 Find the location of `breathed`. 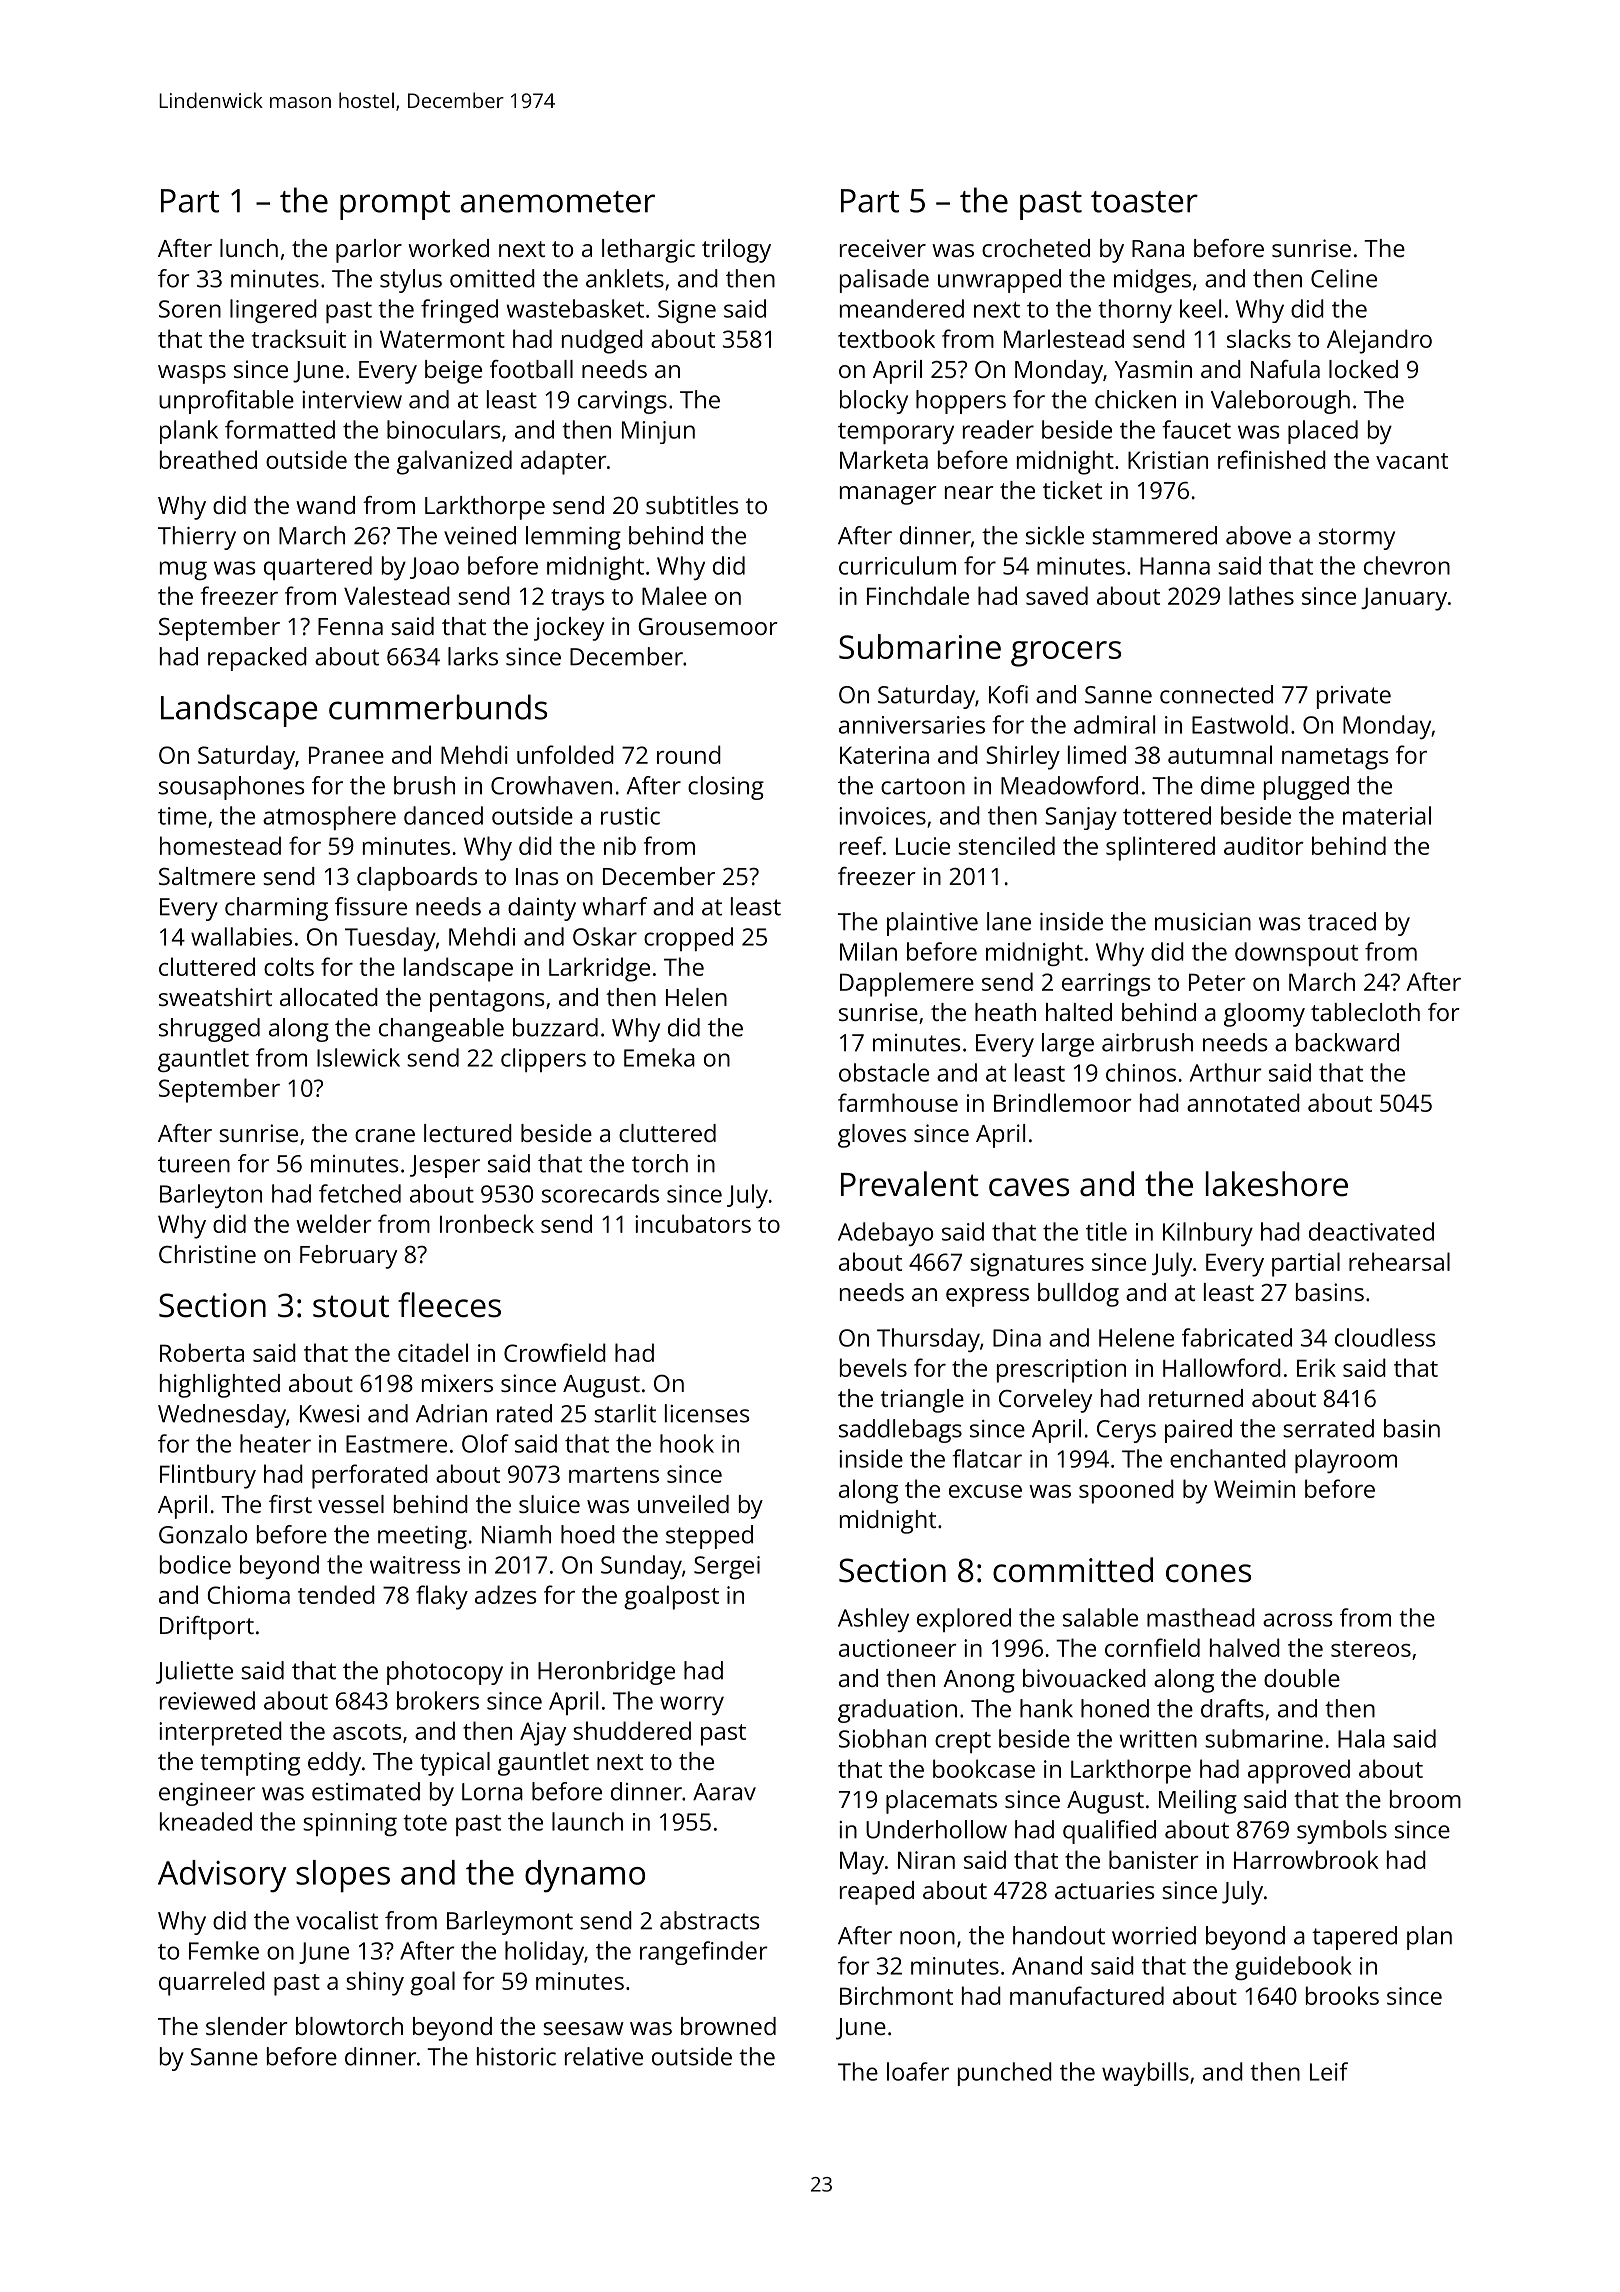

breathed is located at coordinates (208, 459).
